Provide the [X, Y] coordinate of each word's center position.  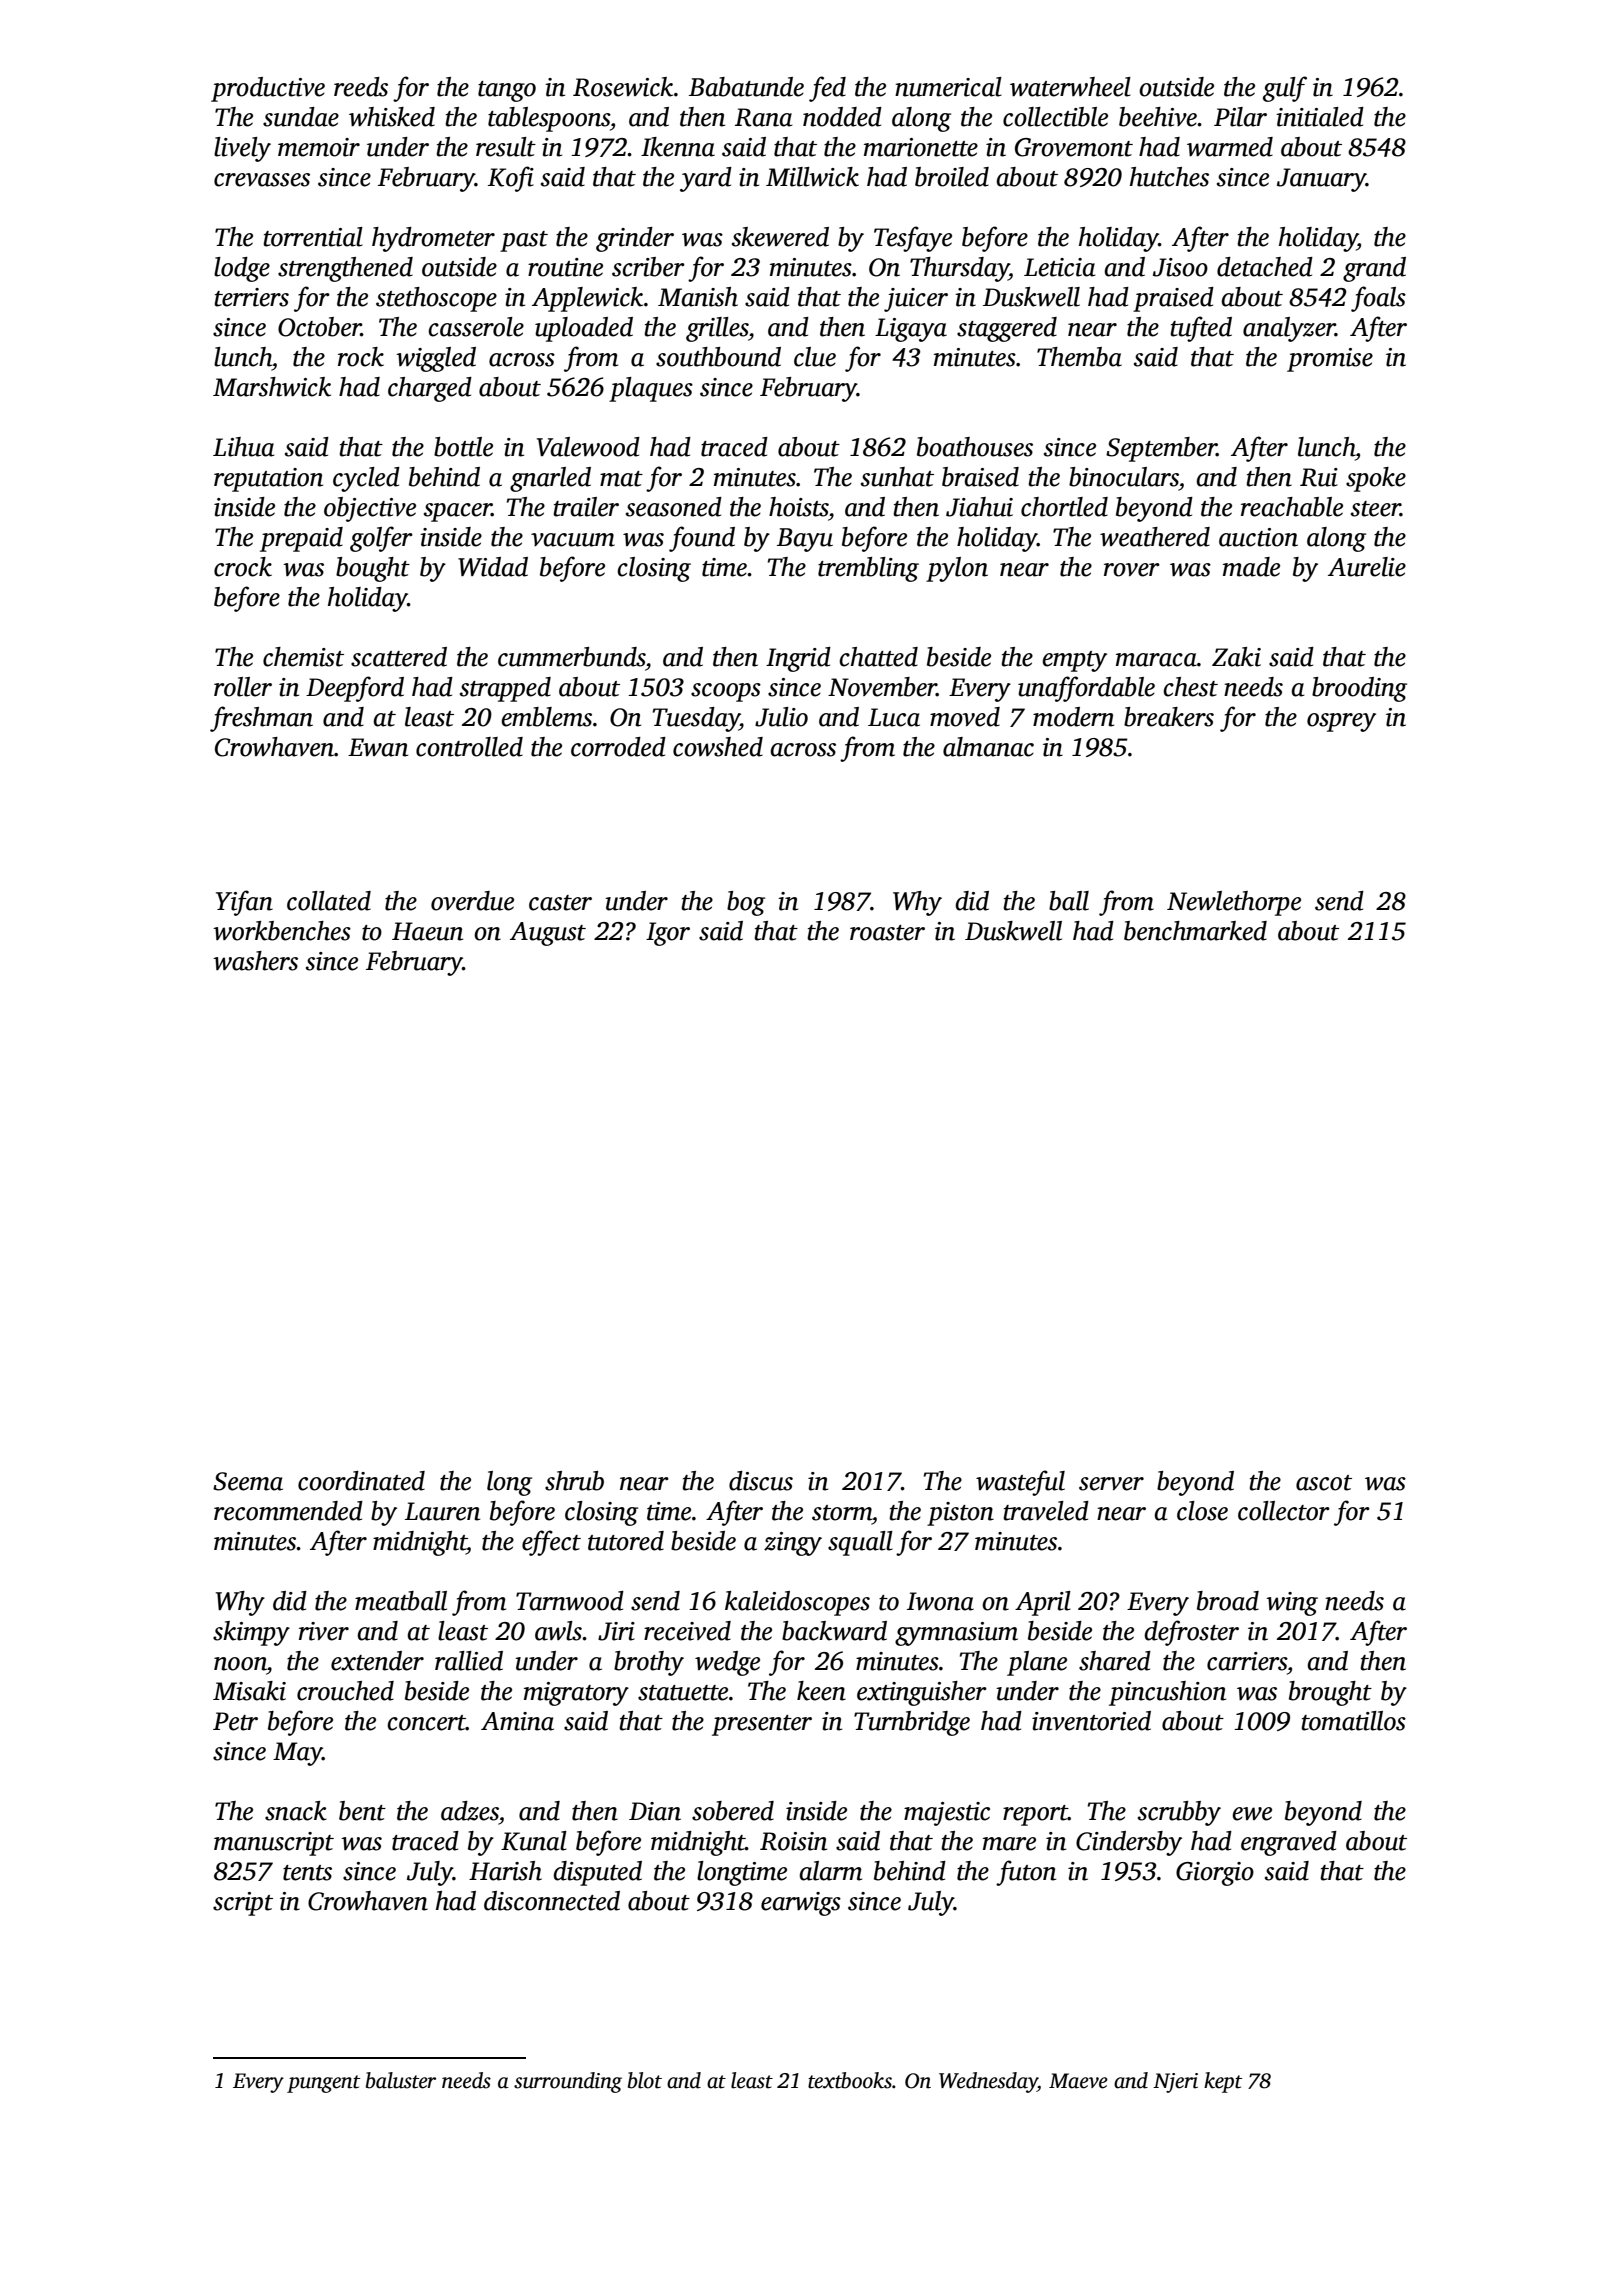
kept [1223, 2082]
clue [815, 357]
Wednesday [988, 2082]
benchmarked [1195, 931]
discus [761, 1481]
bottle [463, 447]
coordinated [361, 1481]
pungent [323, 2084]
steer [1375, 509]
